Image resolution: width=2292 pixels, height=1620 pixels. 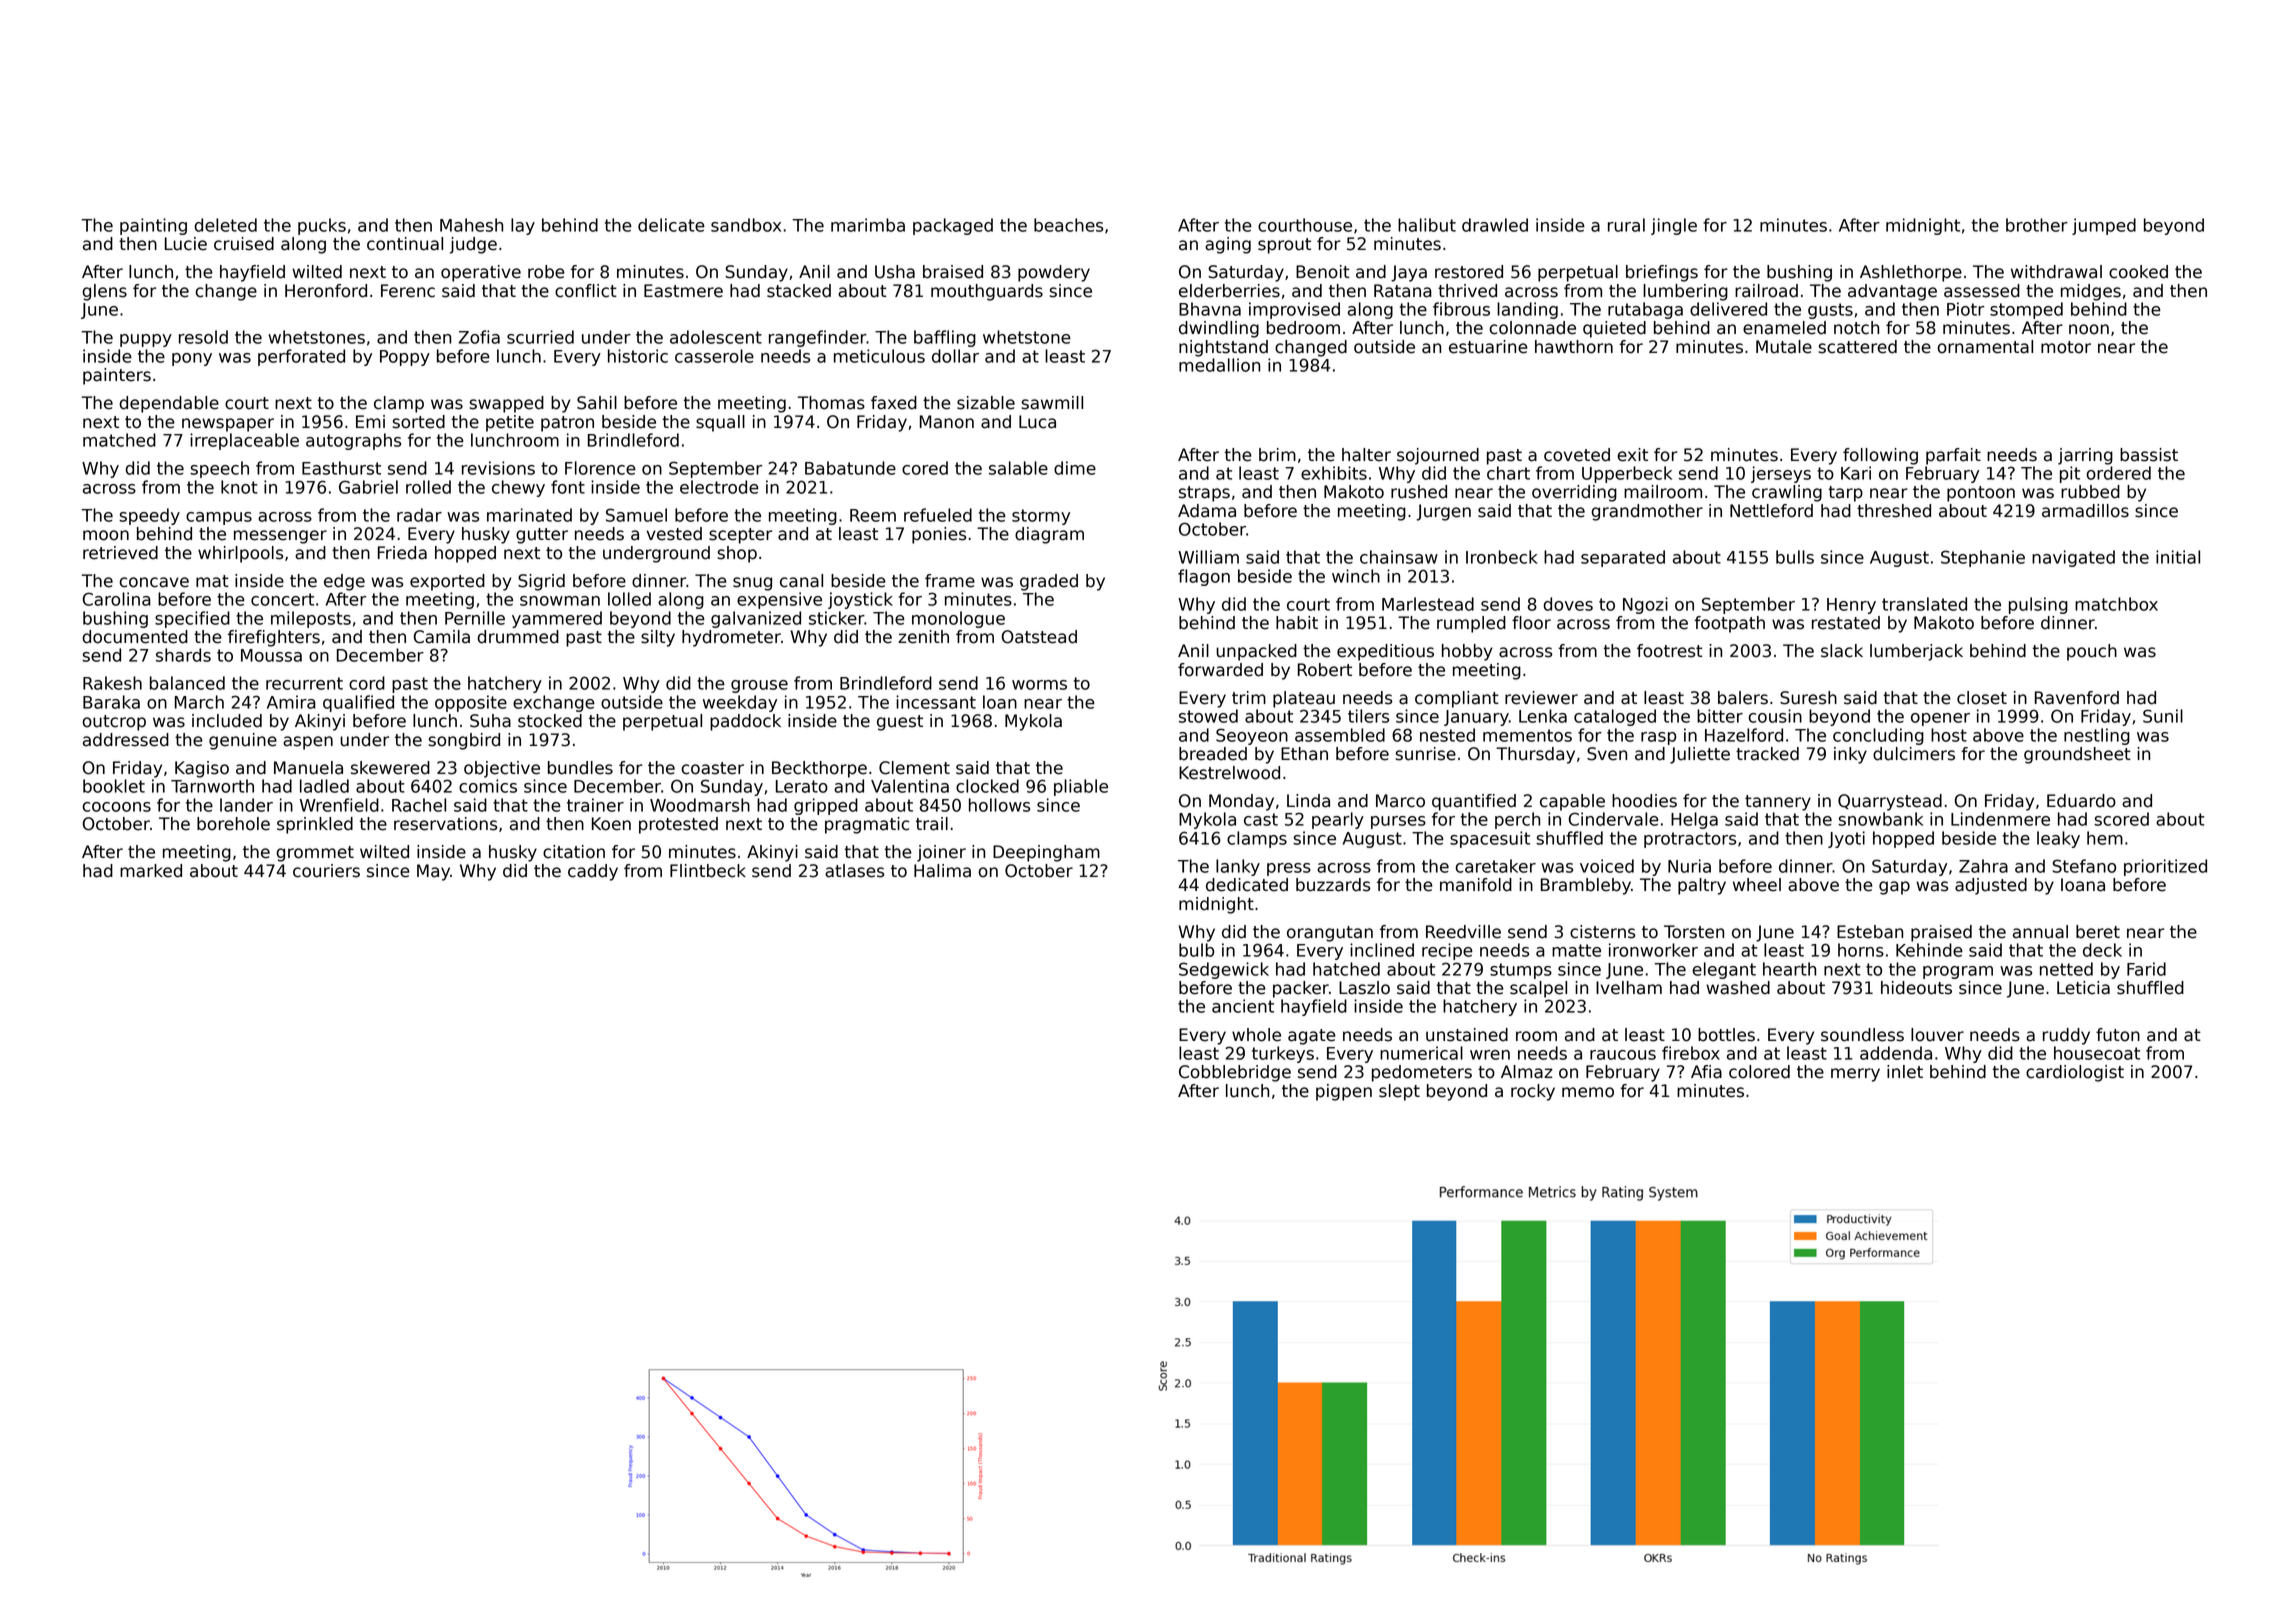 What do you see at coordinates (2097, 736) in the screenshot?
I see `nestling` at bounding box center [2097, 736].
